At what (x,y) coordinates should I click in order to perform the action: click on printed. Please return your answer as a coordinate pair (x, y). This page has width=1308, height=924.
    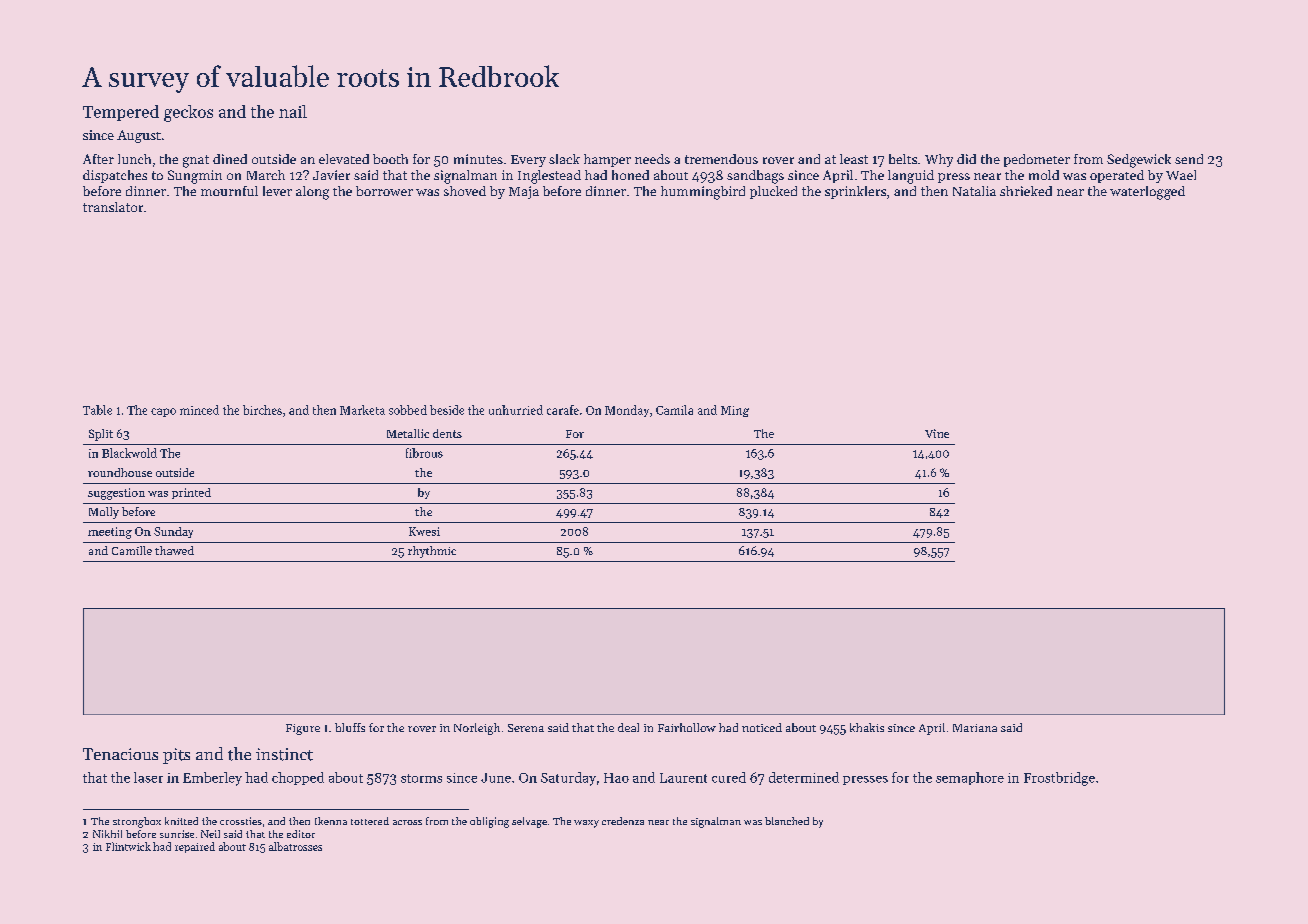
    Looking at the image, I should click on (191, 493).
